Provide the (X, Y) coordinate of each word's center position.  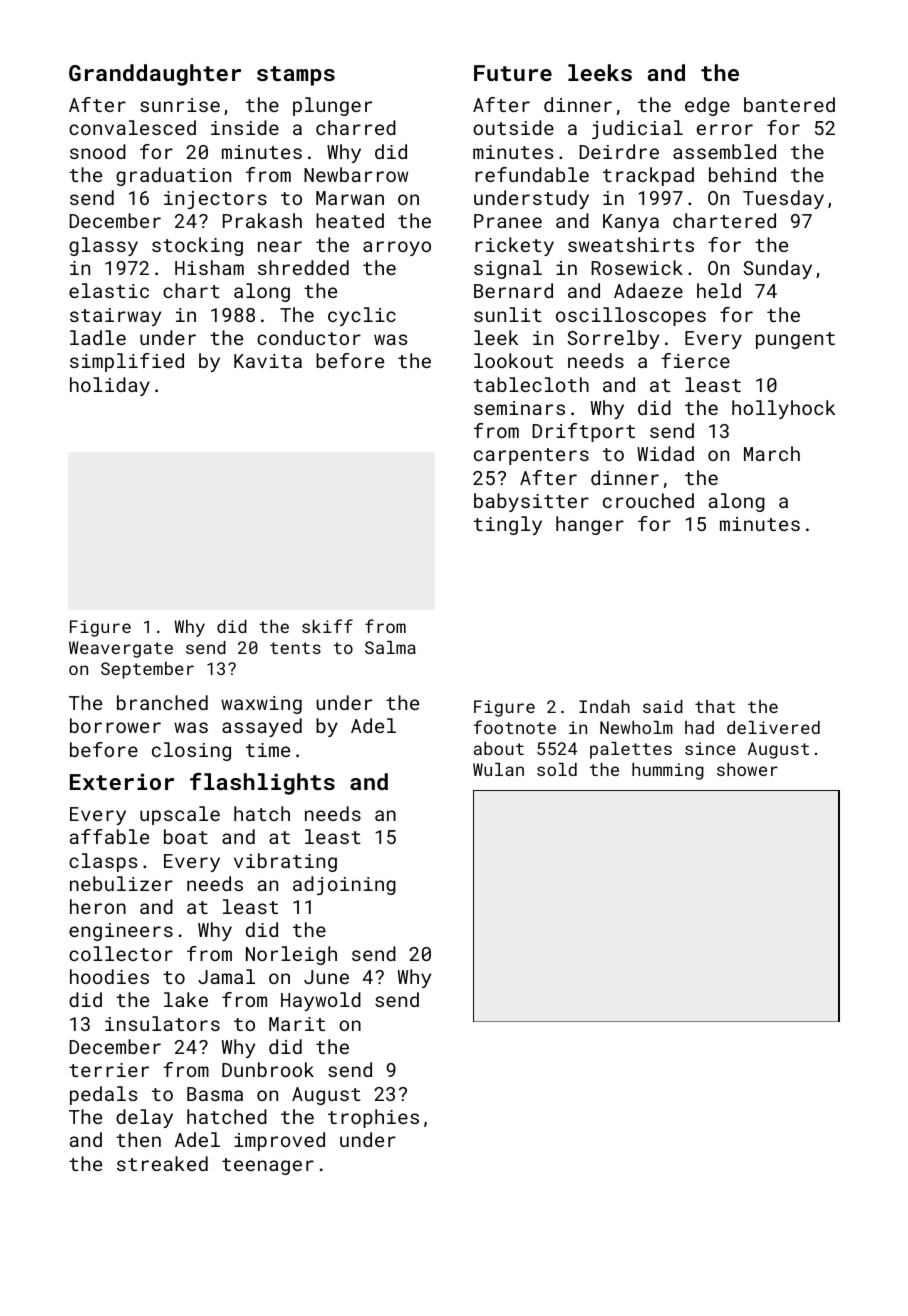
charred (356, 127)
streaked (162, 1163)
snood (98, 151)
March (772, 453)
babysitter (531, 502)
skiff (327, 626)
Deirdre (619, 151)
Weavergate (121, 649)
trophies (373, 1118)
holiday (110, 386)
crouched (648, 500)
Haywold (321, 1001)
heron (98, 906)
